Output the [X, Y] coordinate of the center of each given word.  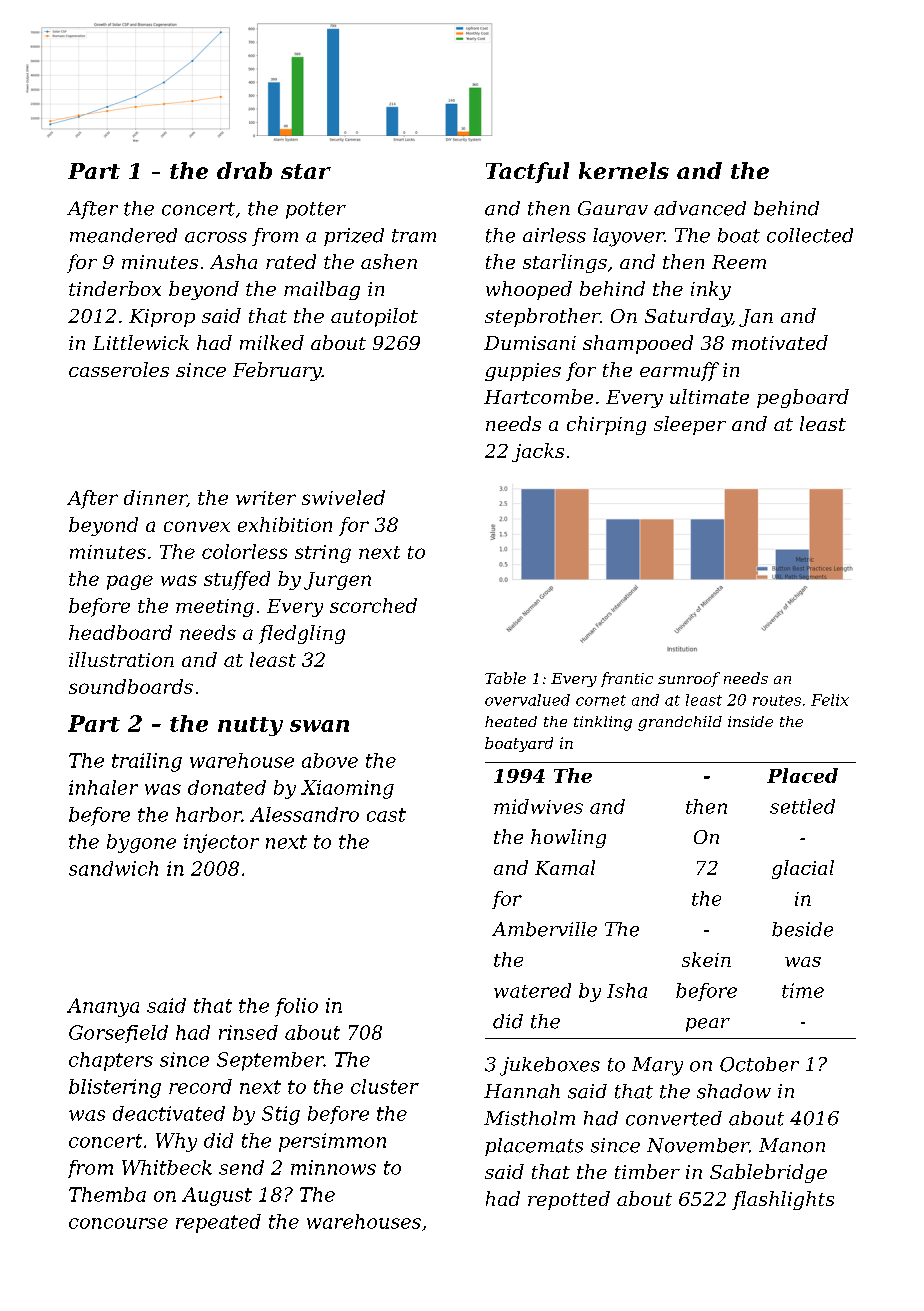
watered [532, 990]
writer [266, 498]
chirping [606, 425]
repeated [218, 1223]
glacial [803, 869]
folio [296, 1007]
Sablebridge [768, 1173]
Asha [233, 261]
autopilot [374, 317]
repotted [569, 1200]
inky [711, 290]
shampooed [638, 344]
